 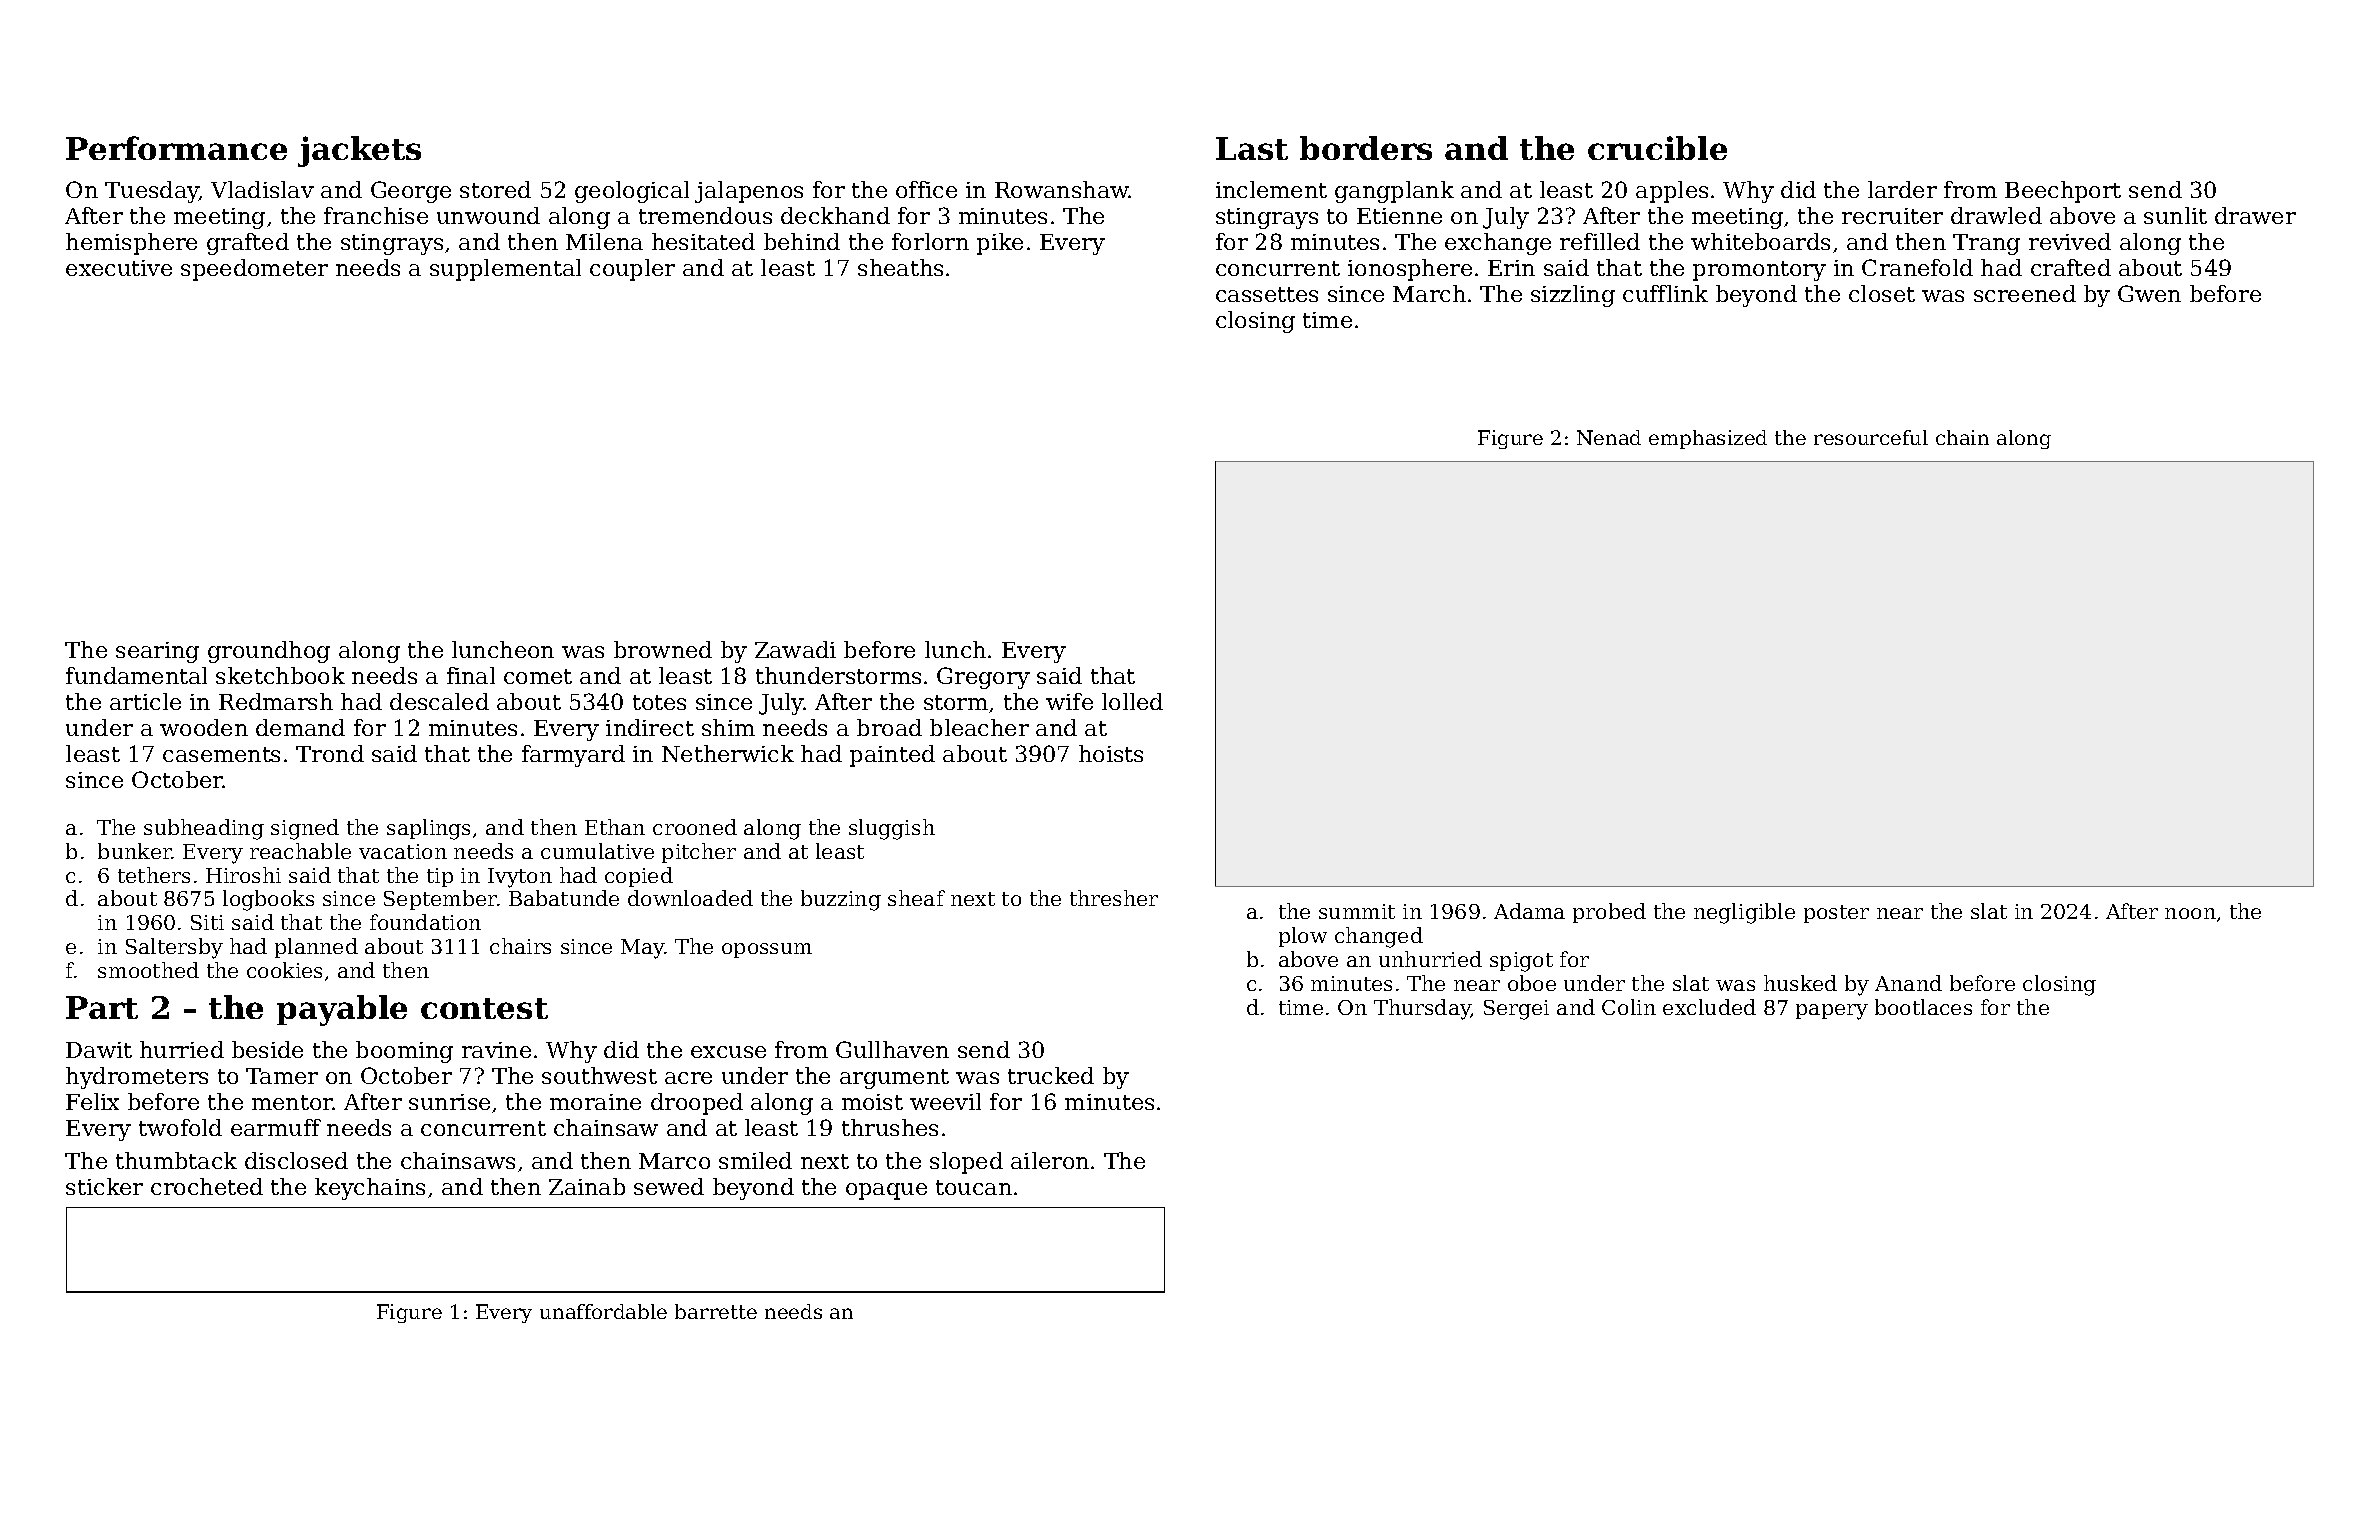 What do you see at coordinates (1657, 148) in the screenshot?
I see `crucible` at bounding box center [1657, 148].
